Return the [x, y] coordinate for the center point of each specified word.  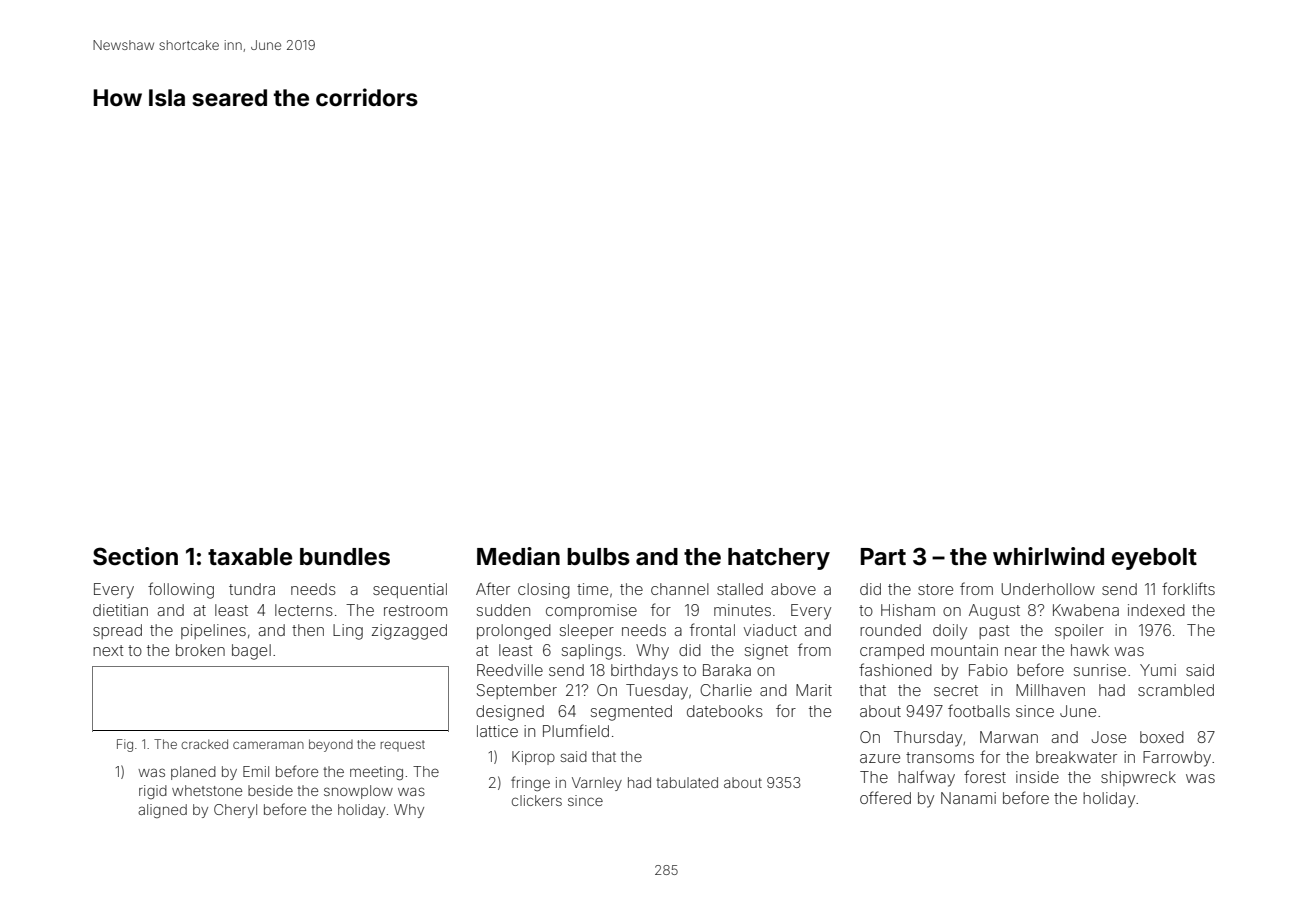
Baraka [727, 670]
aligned [162, 811]
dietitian [120, 610]
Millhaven [1050, 690]
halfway [926, 778]
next [108, 650]
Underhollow [1048, 589]
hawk [1090, 650]
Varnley [597, 784]
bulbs [598, 557]
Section [135, 556]
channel [680, 589]
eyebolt [1154, 559]
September [517, 691]
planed [193, 773]
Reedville [510, 670]
